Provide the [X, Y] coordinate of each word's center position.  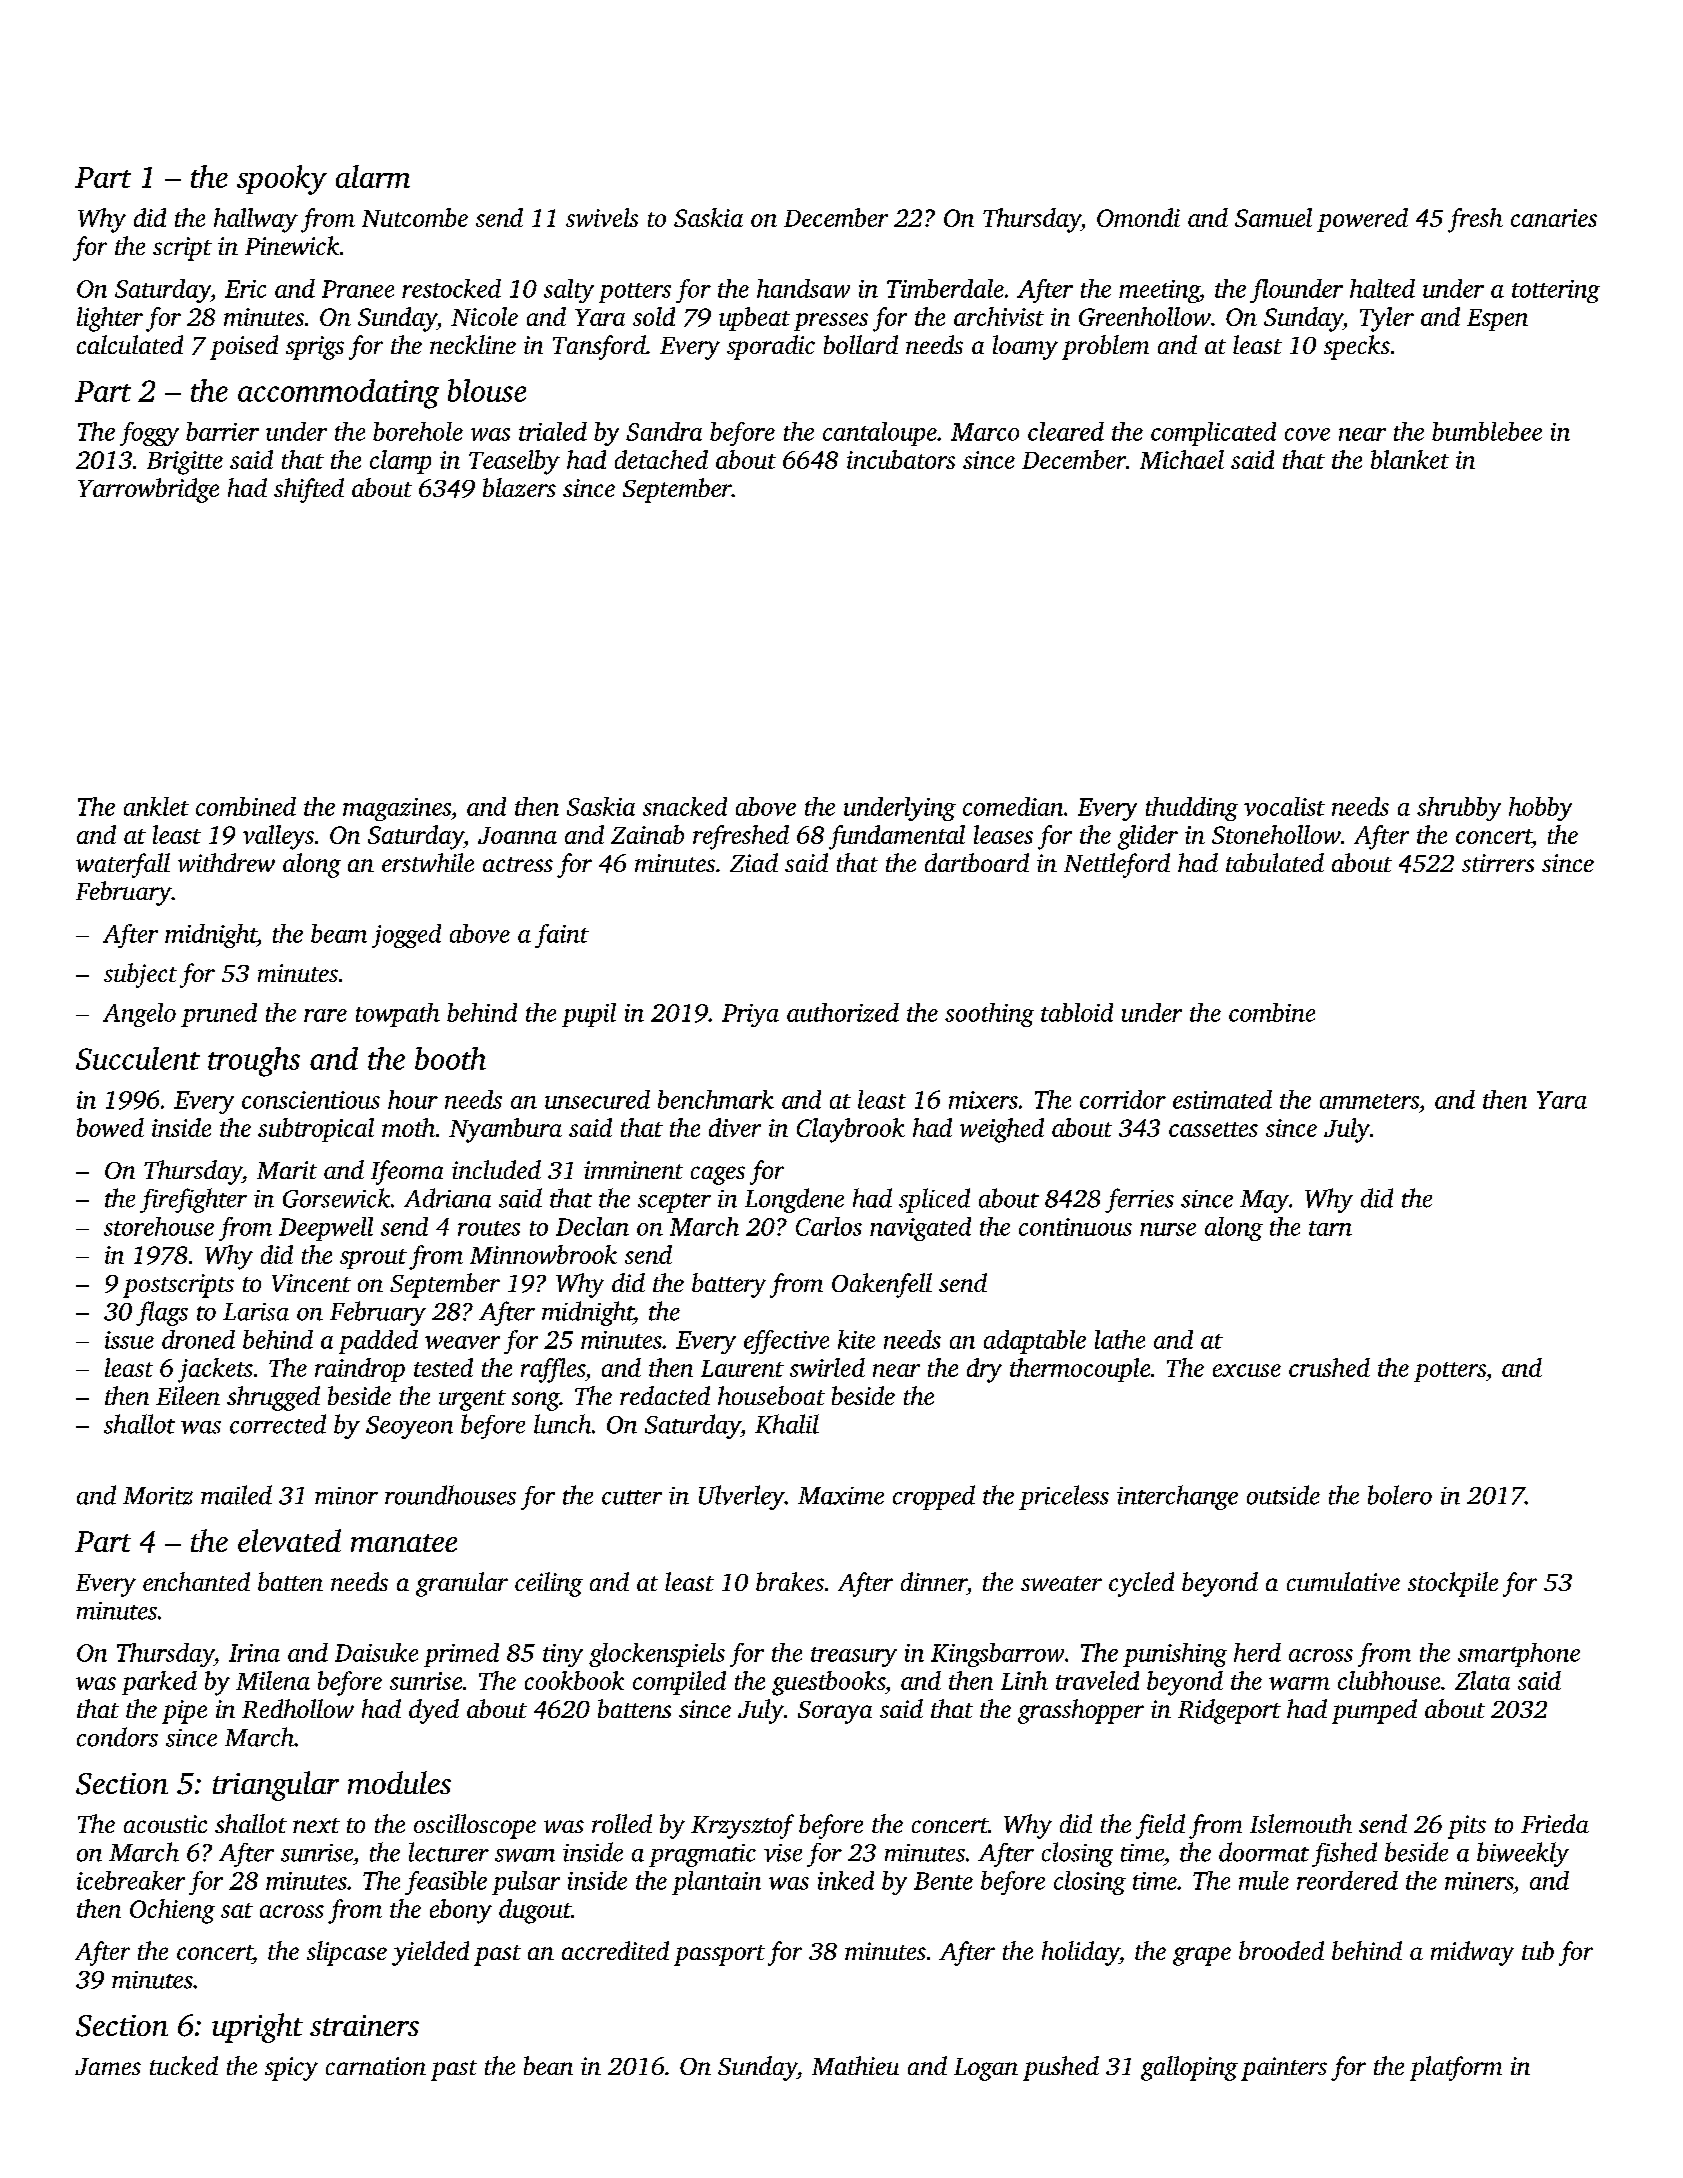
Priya [750, 1015]
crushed [1329, 1367]
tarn [1330, 1228]
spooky [282, 180]
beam [339, 933]
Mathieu [855, 2065]
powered [1362, 220]
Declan [592, 1226]
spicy [291, 2069]
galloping [1189, 2068]
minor [346, 1496]
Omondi [1138, 217]
